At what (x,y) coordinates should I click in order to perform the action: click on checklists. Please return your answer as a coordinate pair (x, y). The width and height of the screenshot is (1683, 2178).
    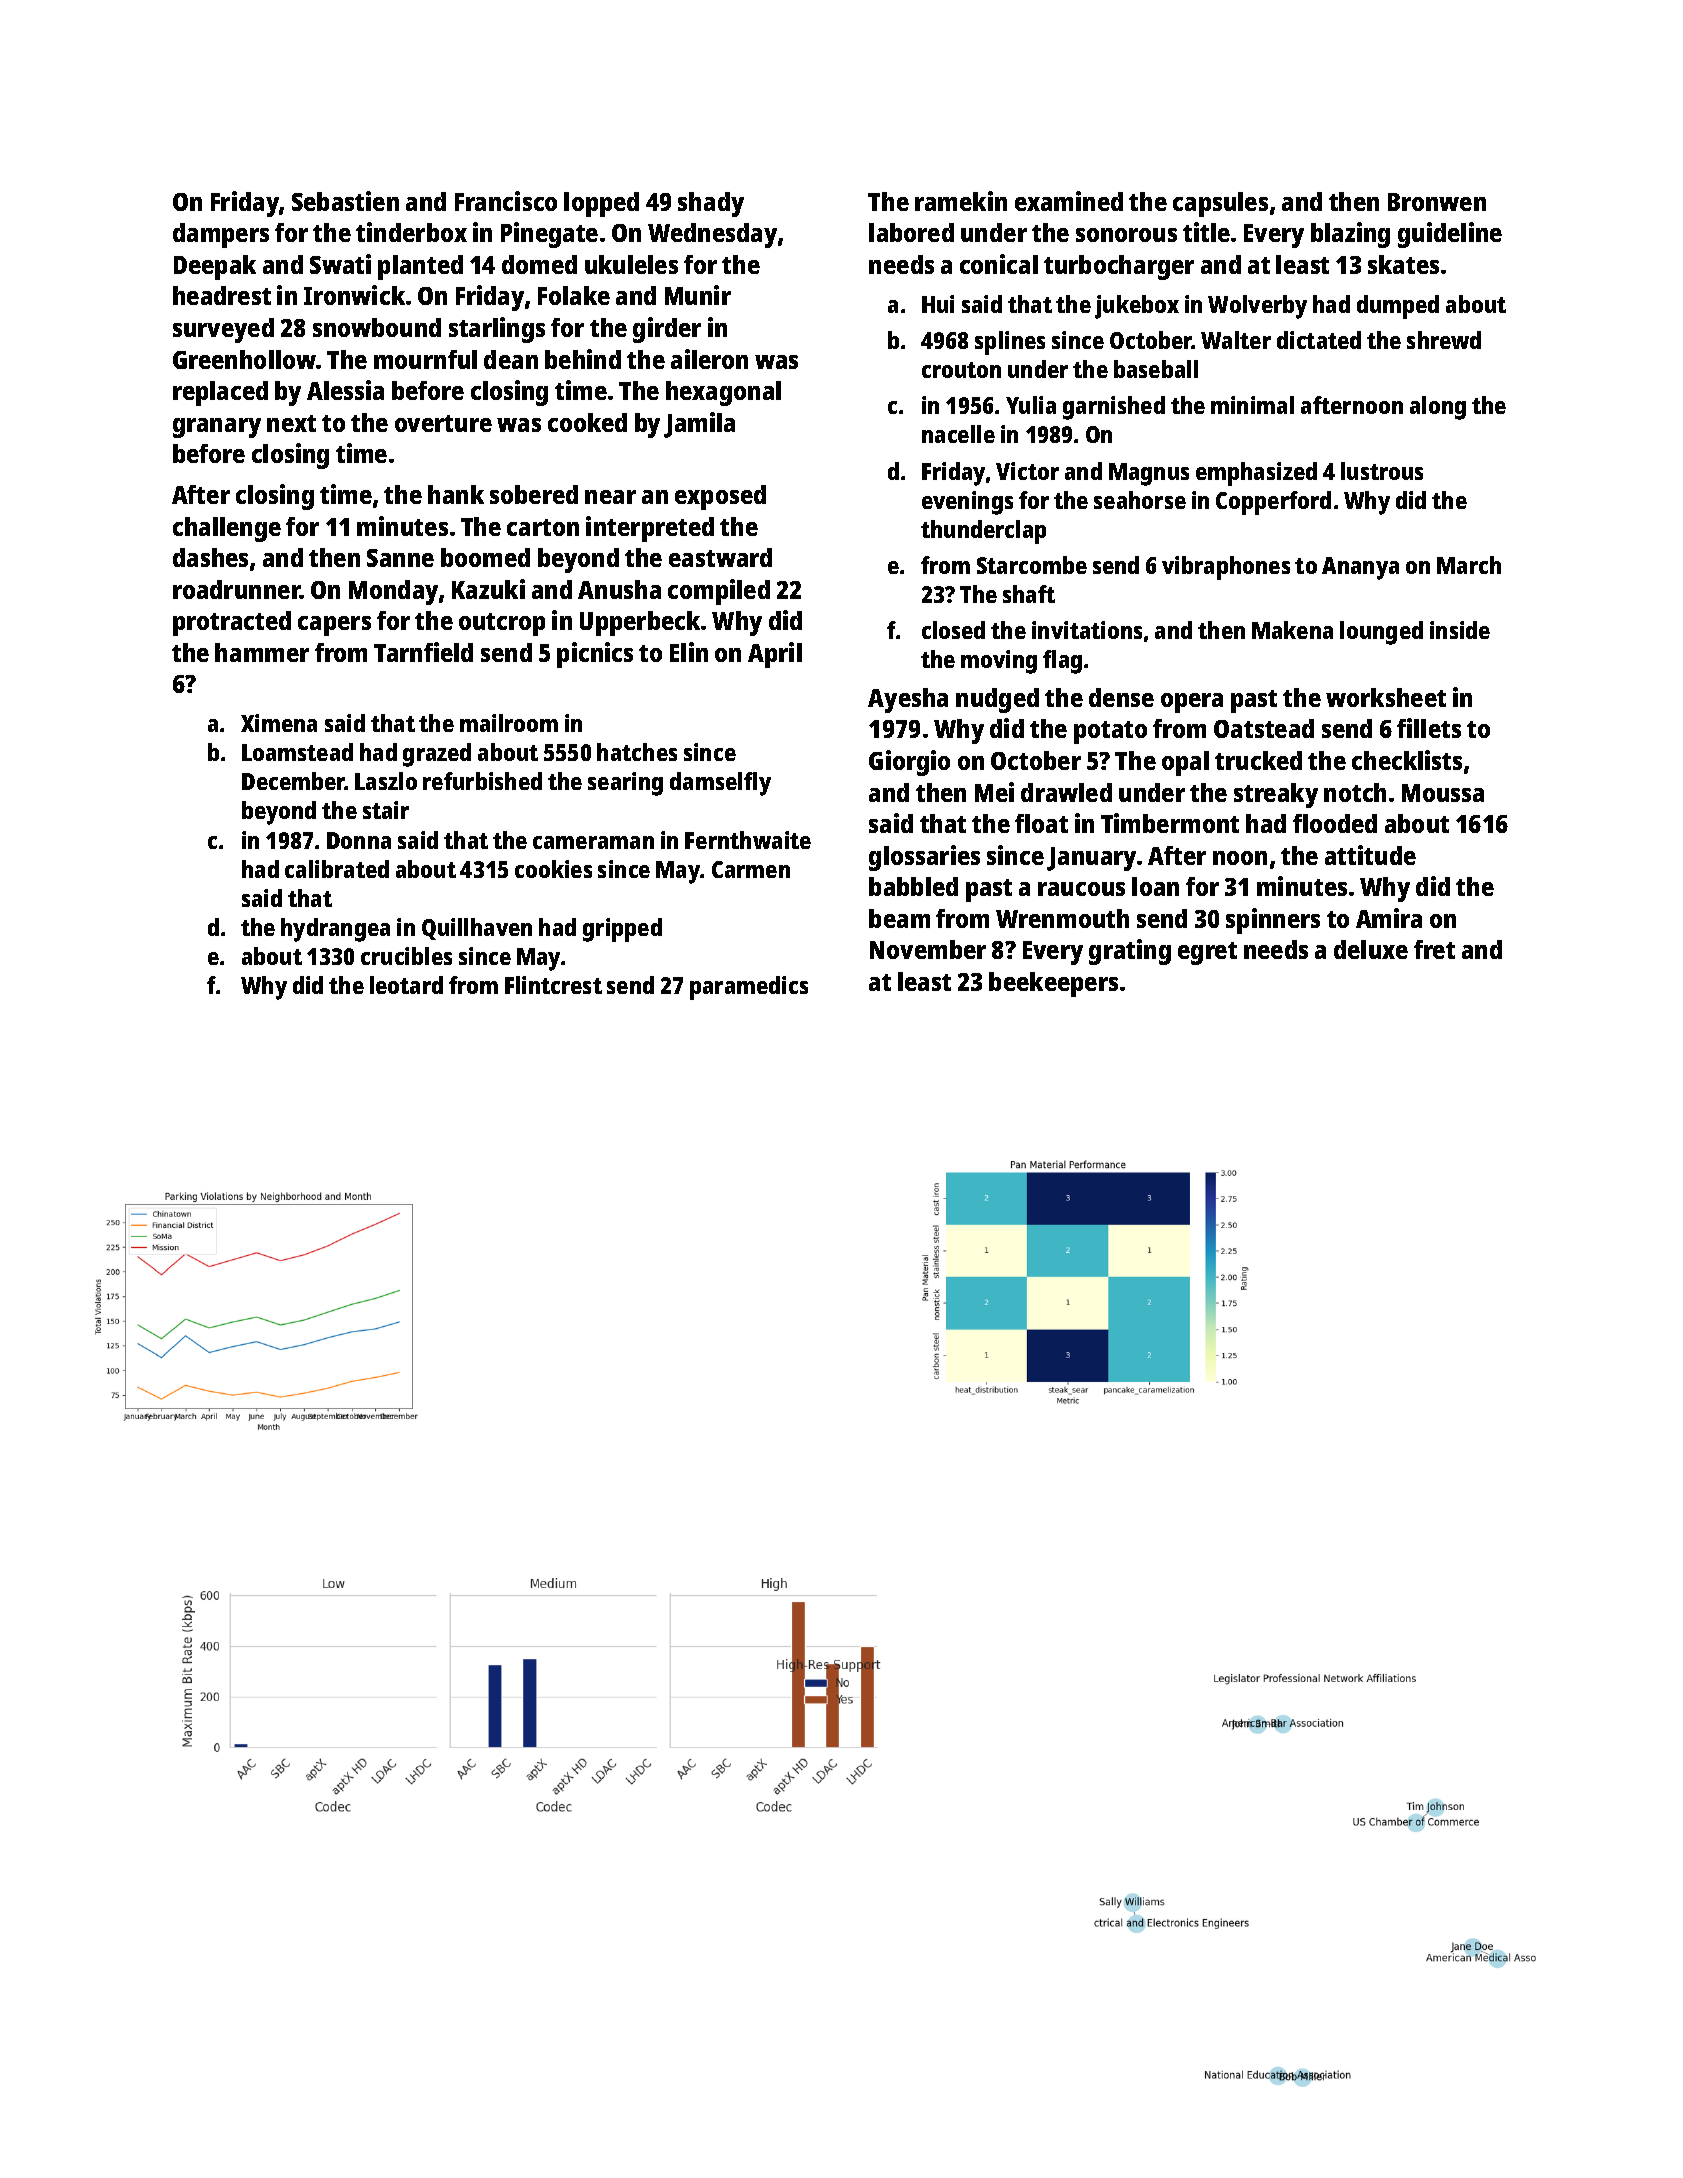
    Looking at the image, I should click on (1407, 760).
